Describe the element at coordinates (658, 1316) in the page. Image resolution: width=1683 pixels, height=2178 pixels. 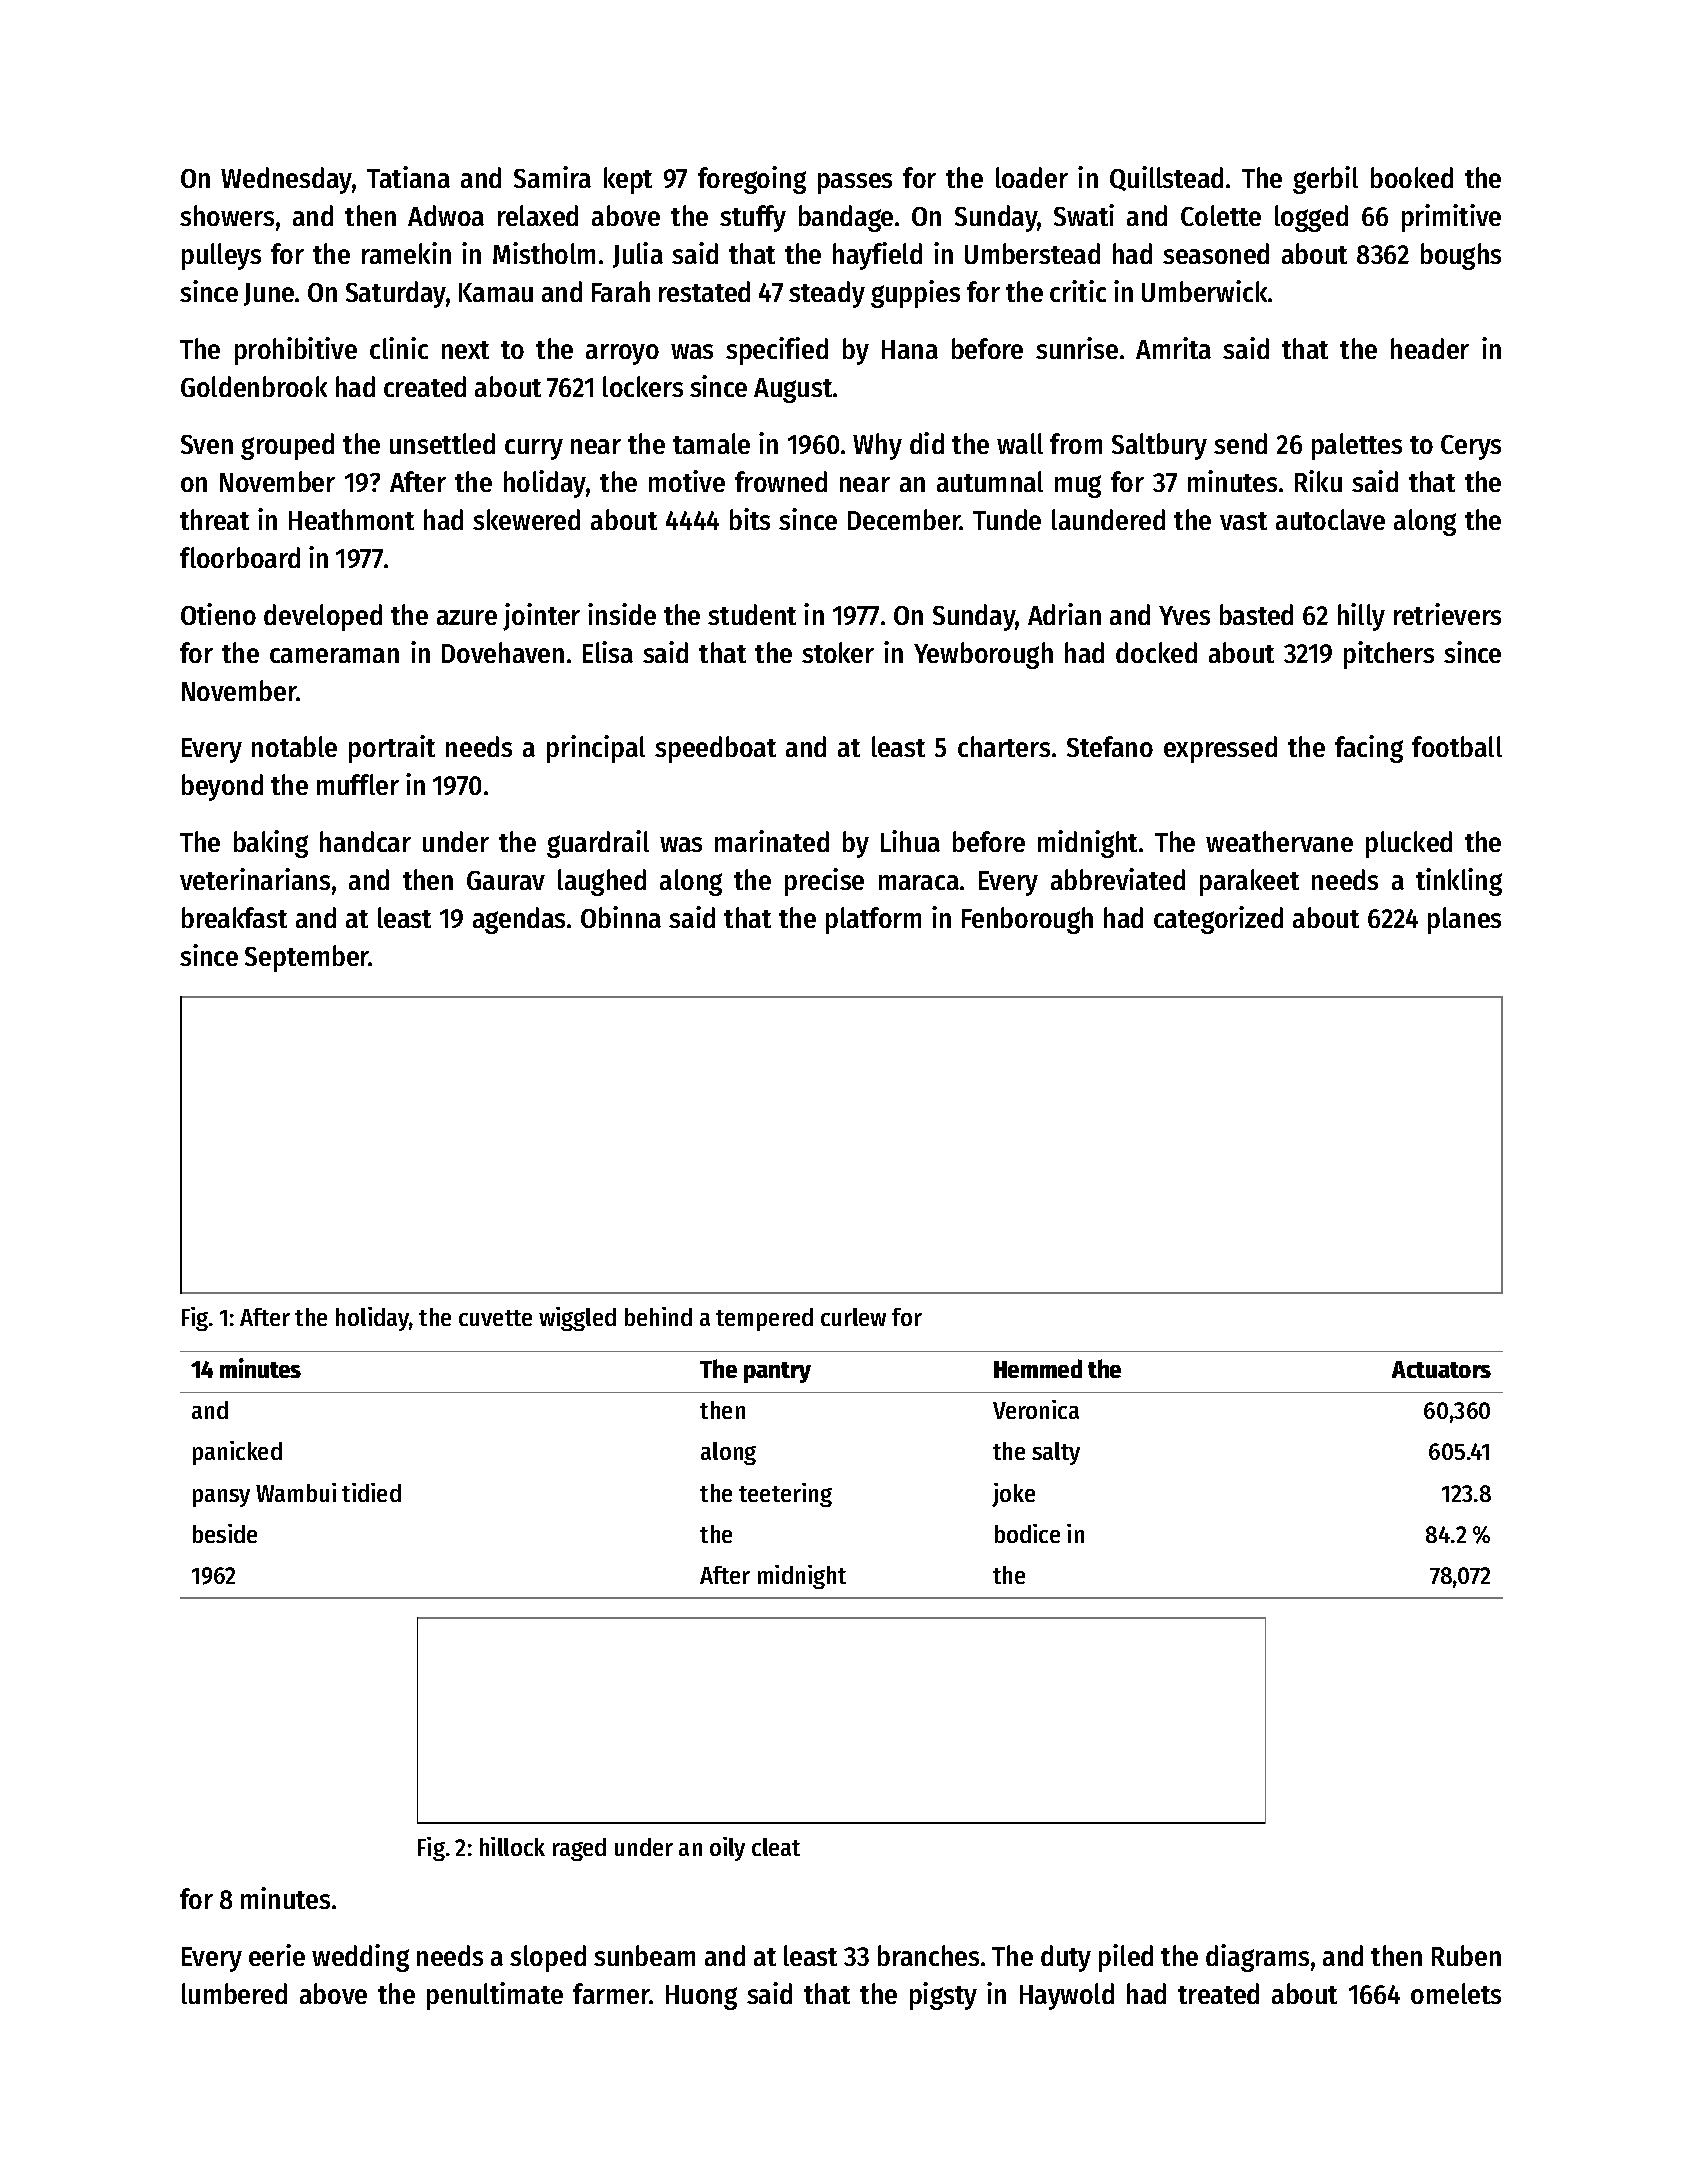
I see `behind` at that location.
